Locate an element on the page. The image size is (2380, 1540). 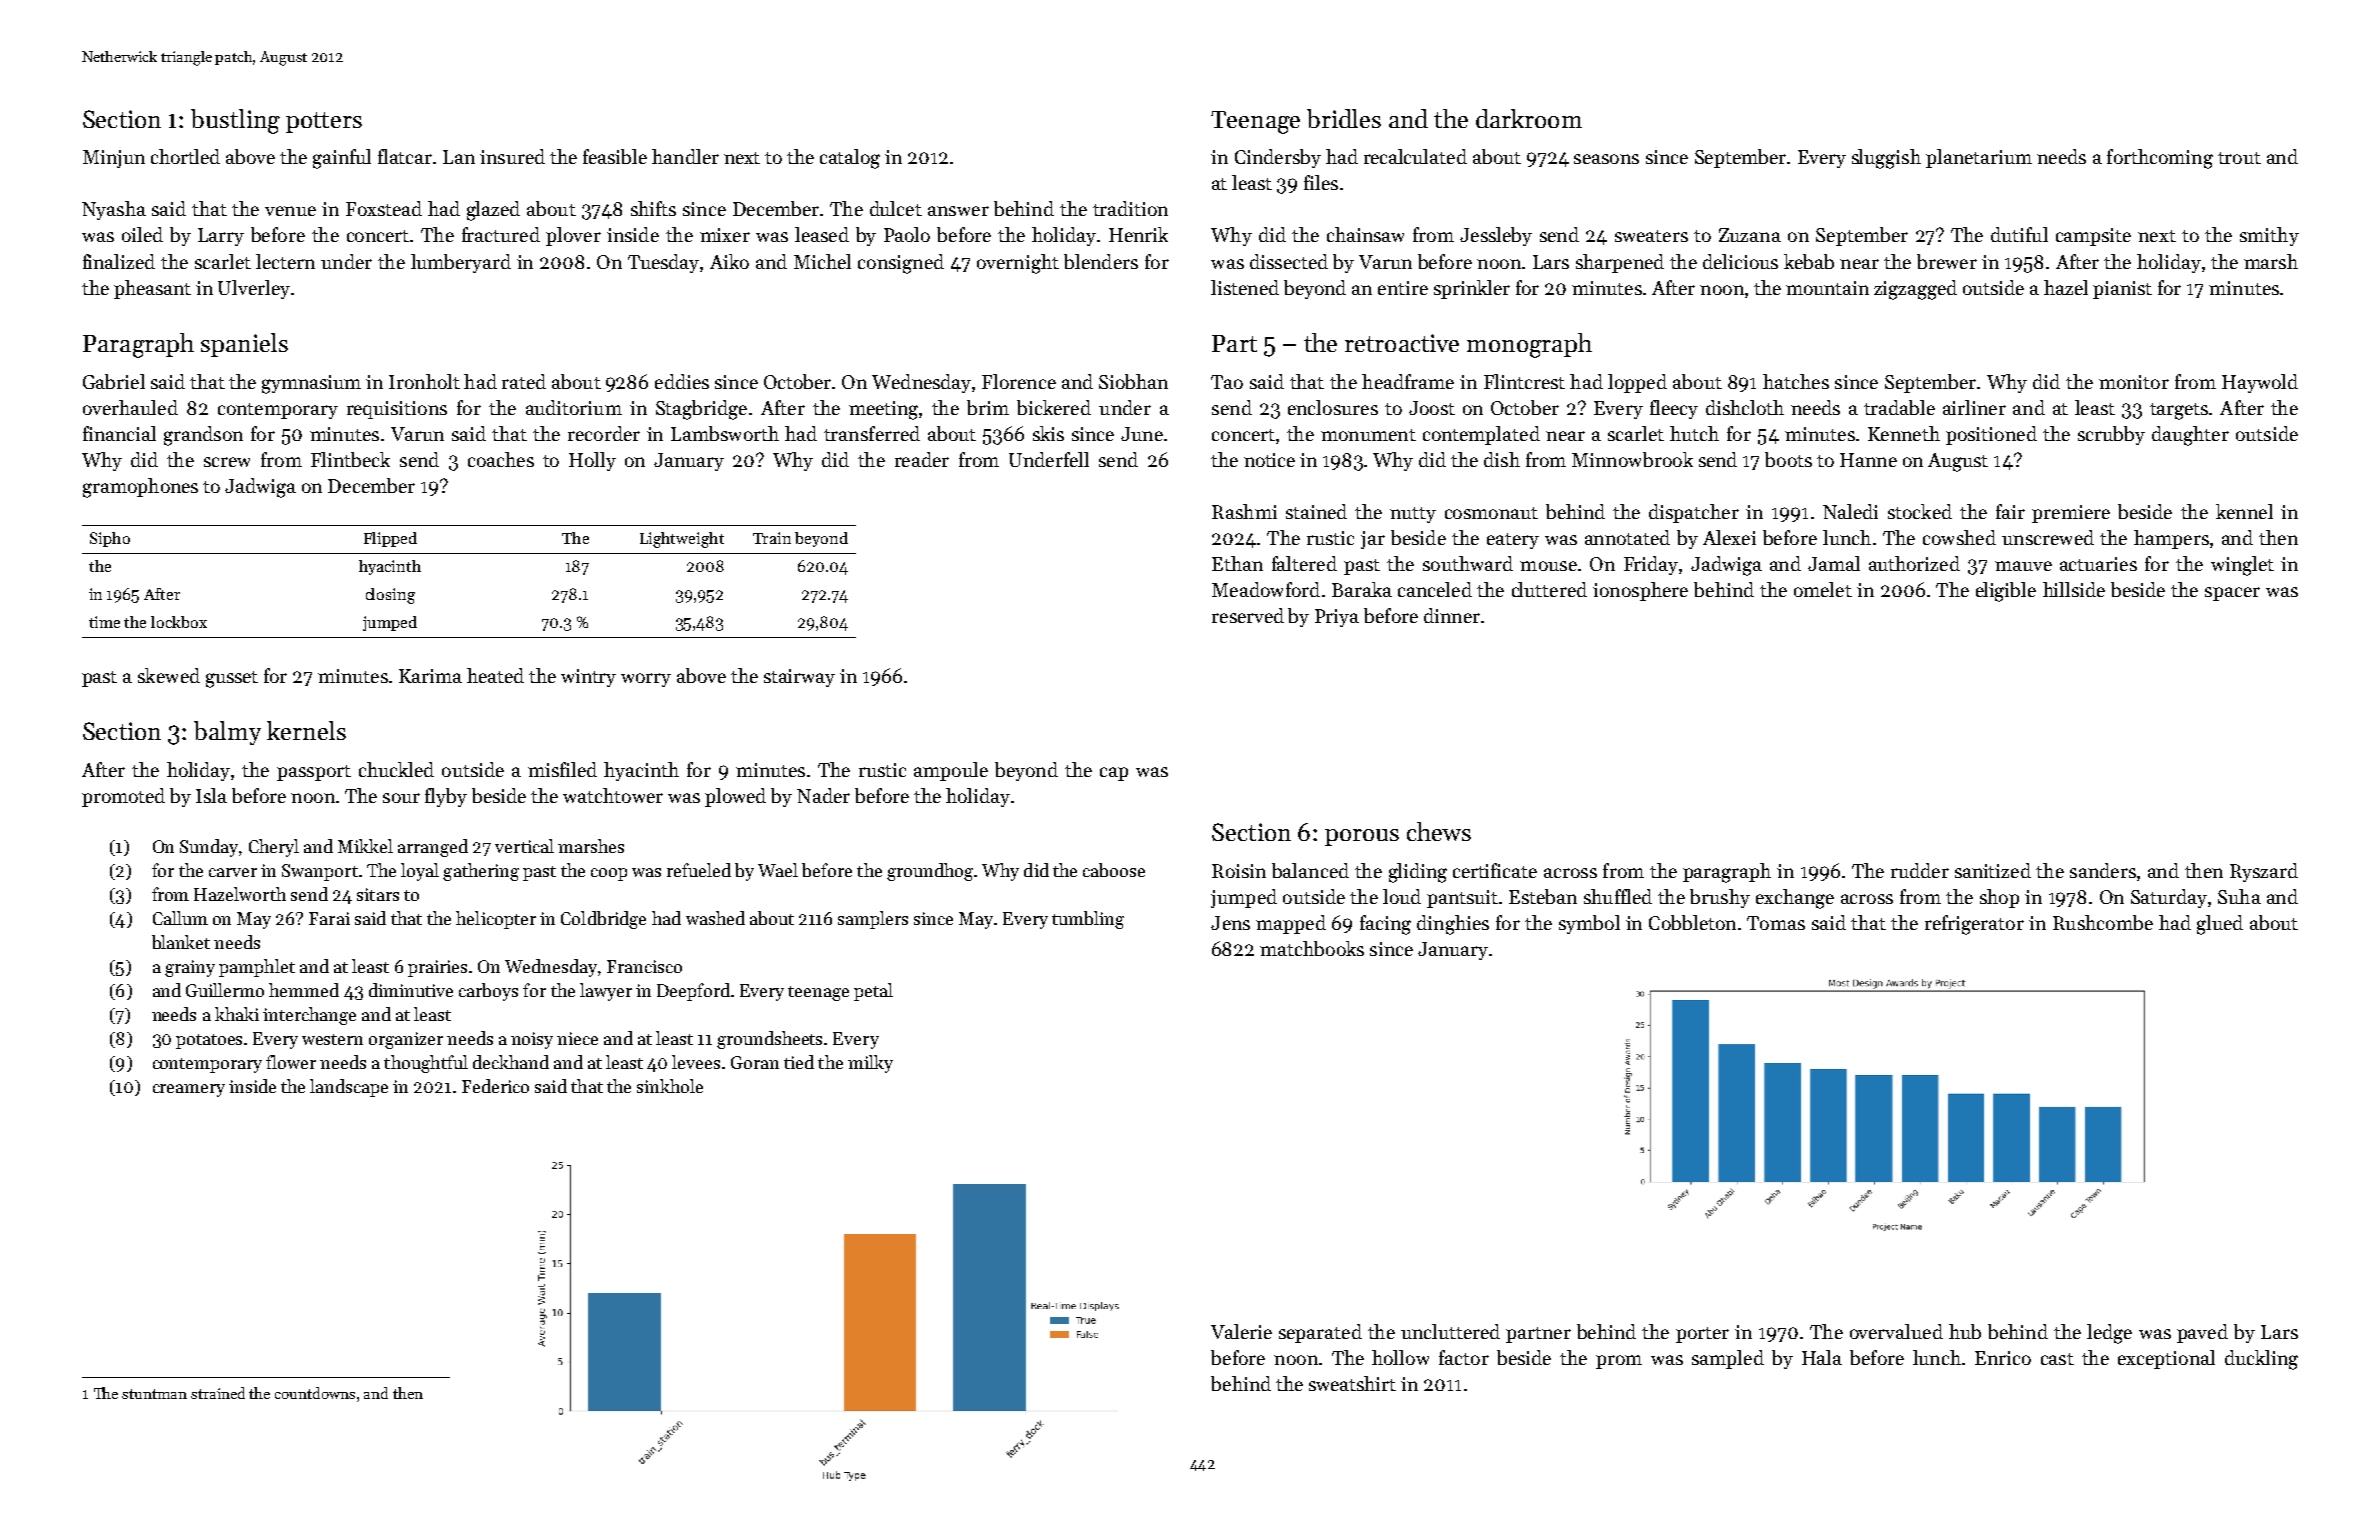
vertical is located at coordinates (524, 846).
